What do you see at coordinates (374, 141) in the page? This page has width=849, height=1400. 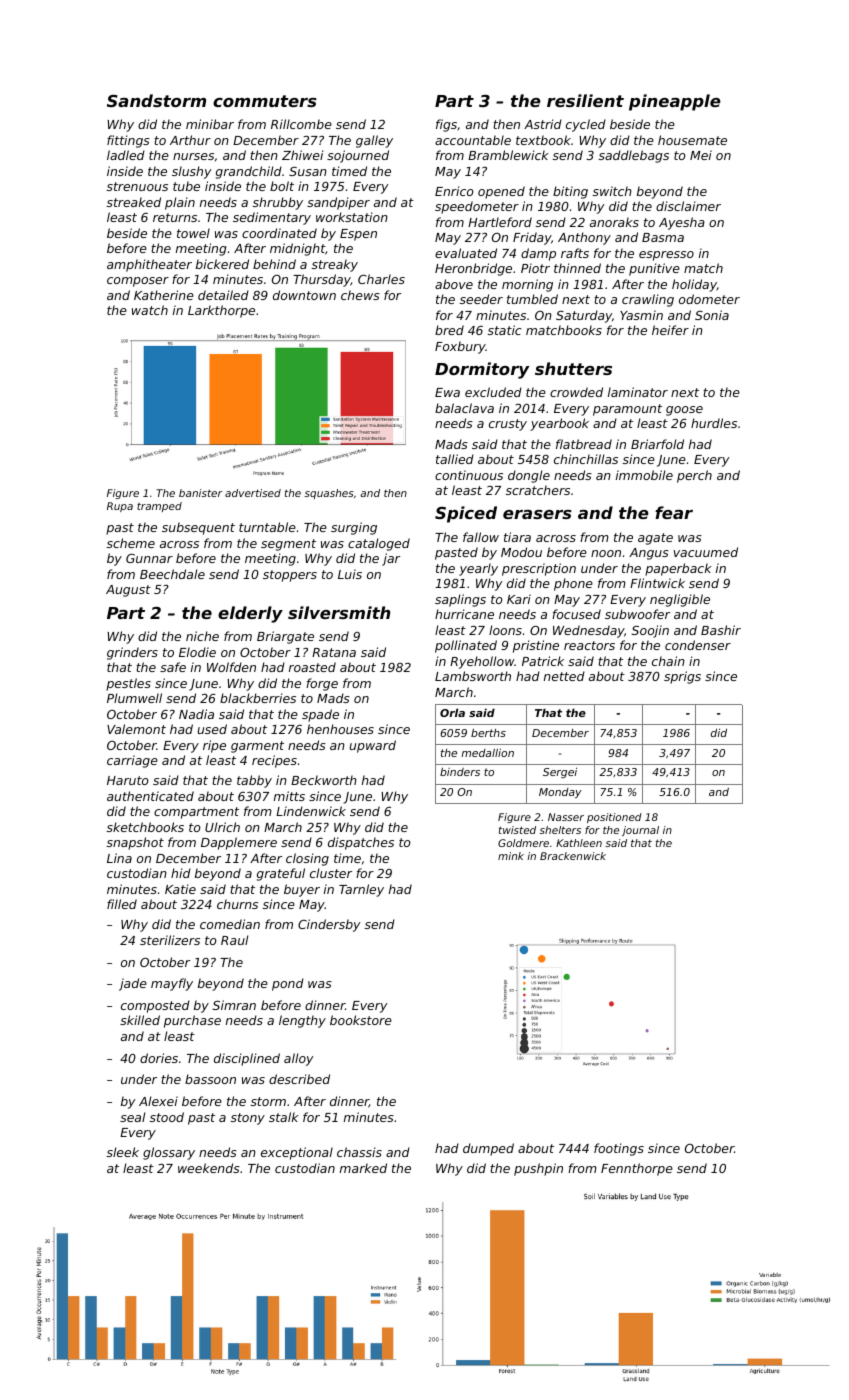 I see `galley` at bounding box center [374, 141].
